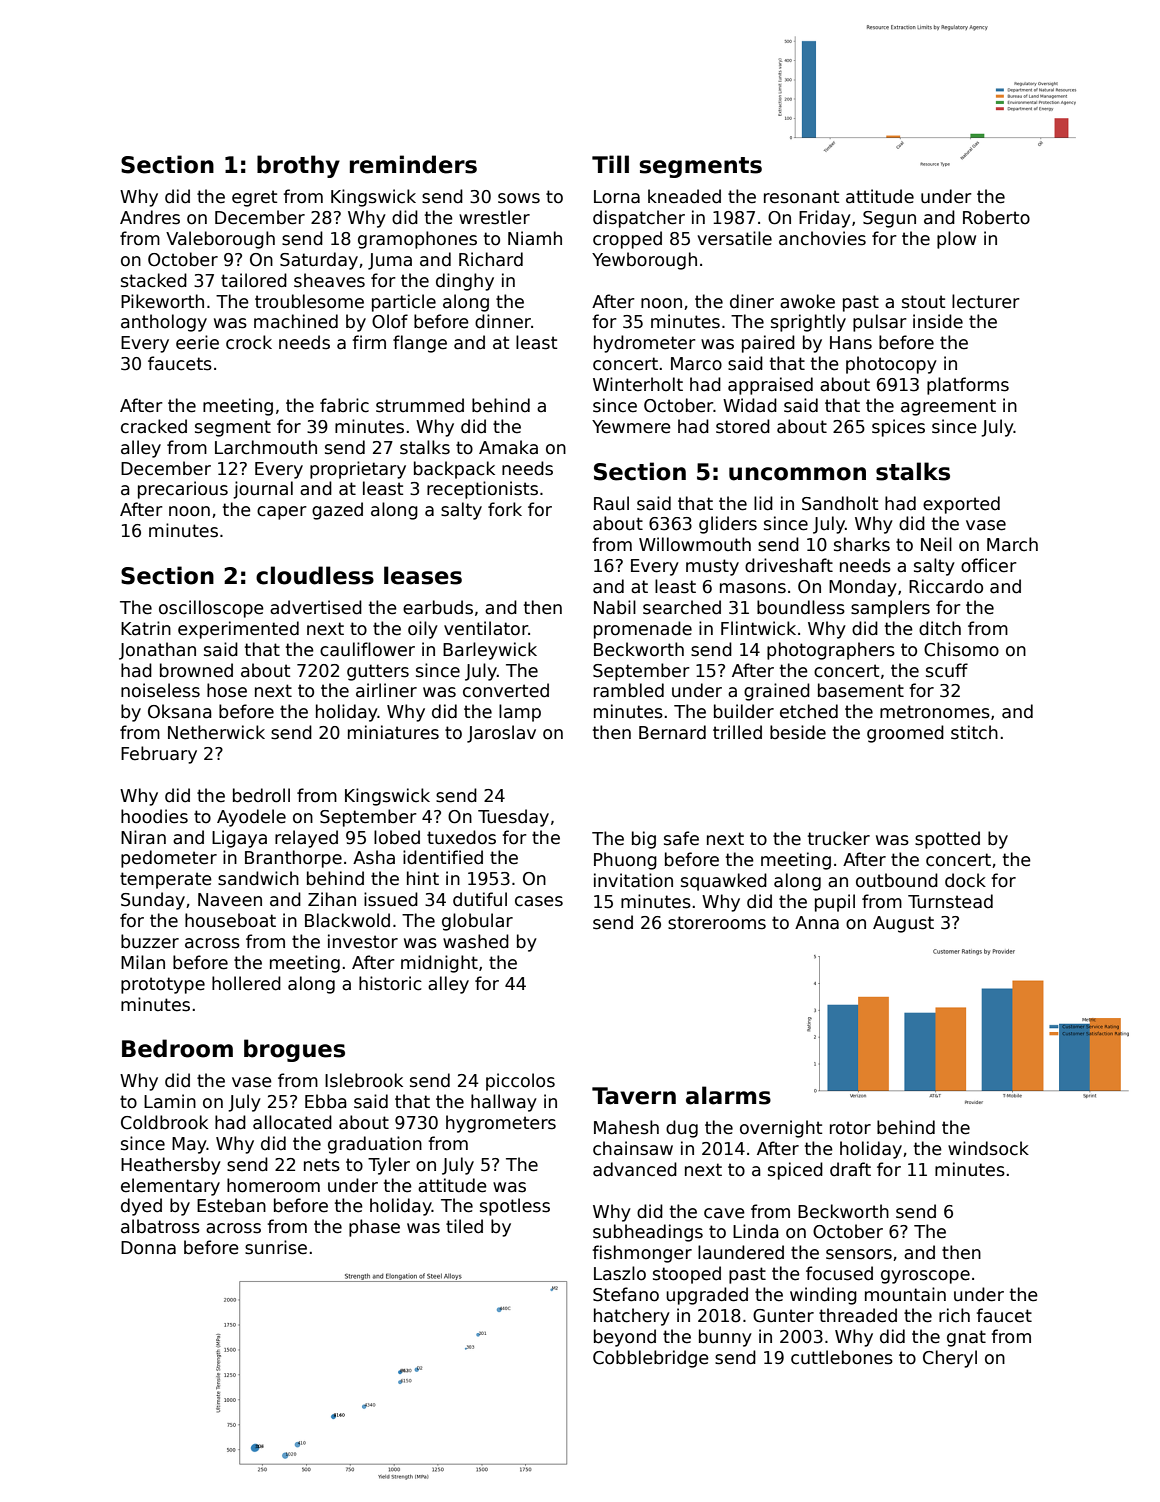 The width and height of the document is (1160, 1502). What do you see at coordinates (480, 899) in the document?
I see `dutiful` at bounding box center [480, 899].
